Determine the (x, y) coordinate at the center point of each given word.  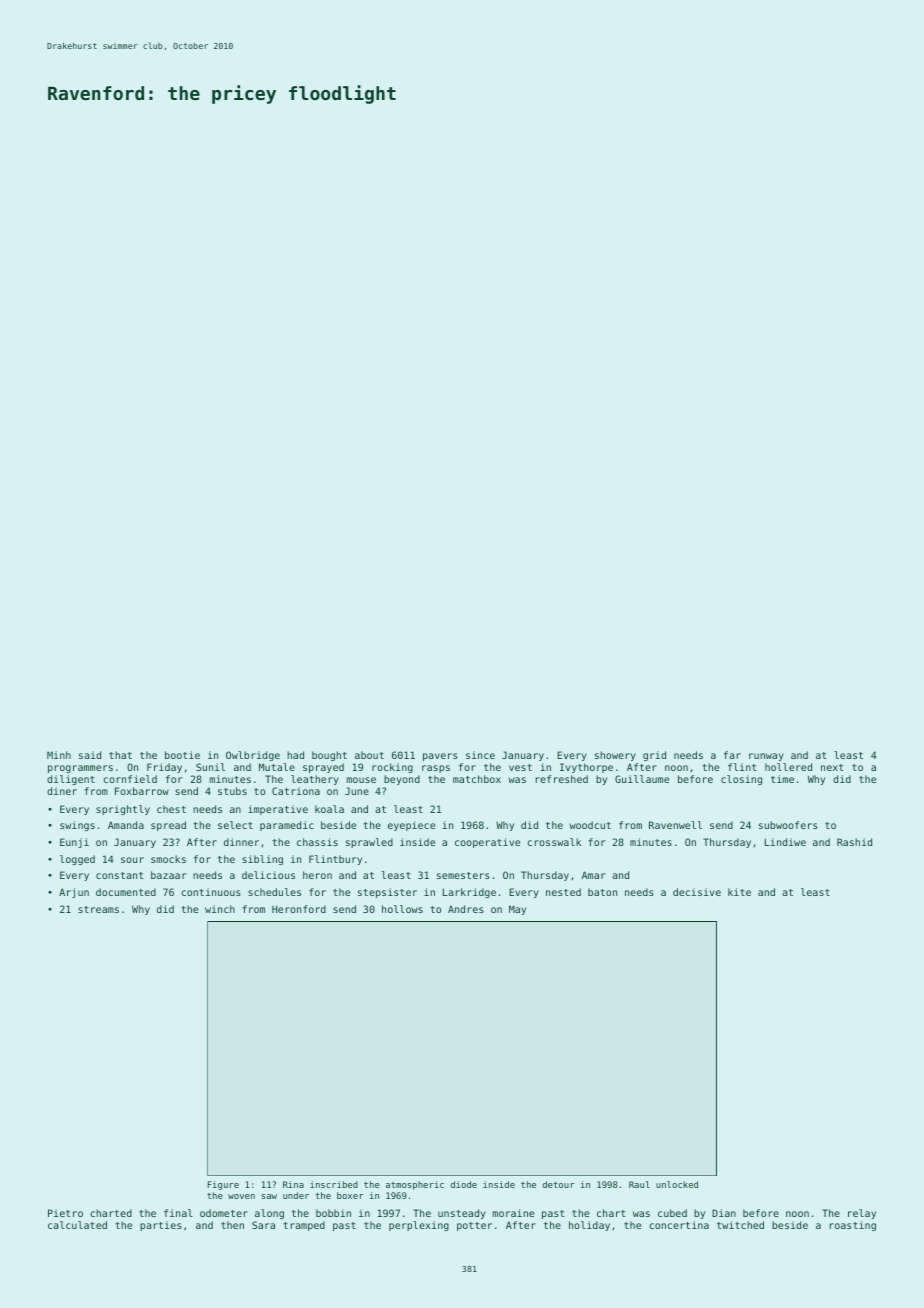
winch (220, 909)
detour (559, 1184)
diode (464, 1184)
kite (739, 892)
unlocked (677, 1184)
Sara (263, 1225)
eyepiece (411, 826)
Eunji (74, 843)
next (832, 767)
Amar (593, 875)
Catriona (296, 791)
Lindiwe (785, 842)
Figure (223, 1185)
